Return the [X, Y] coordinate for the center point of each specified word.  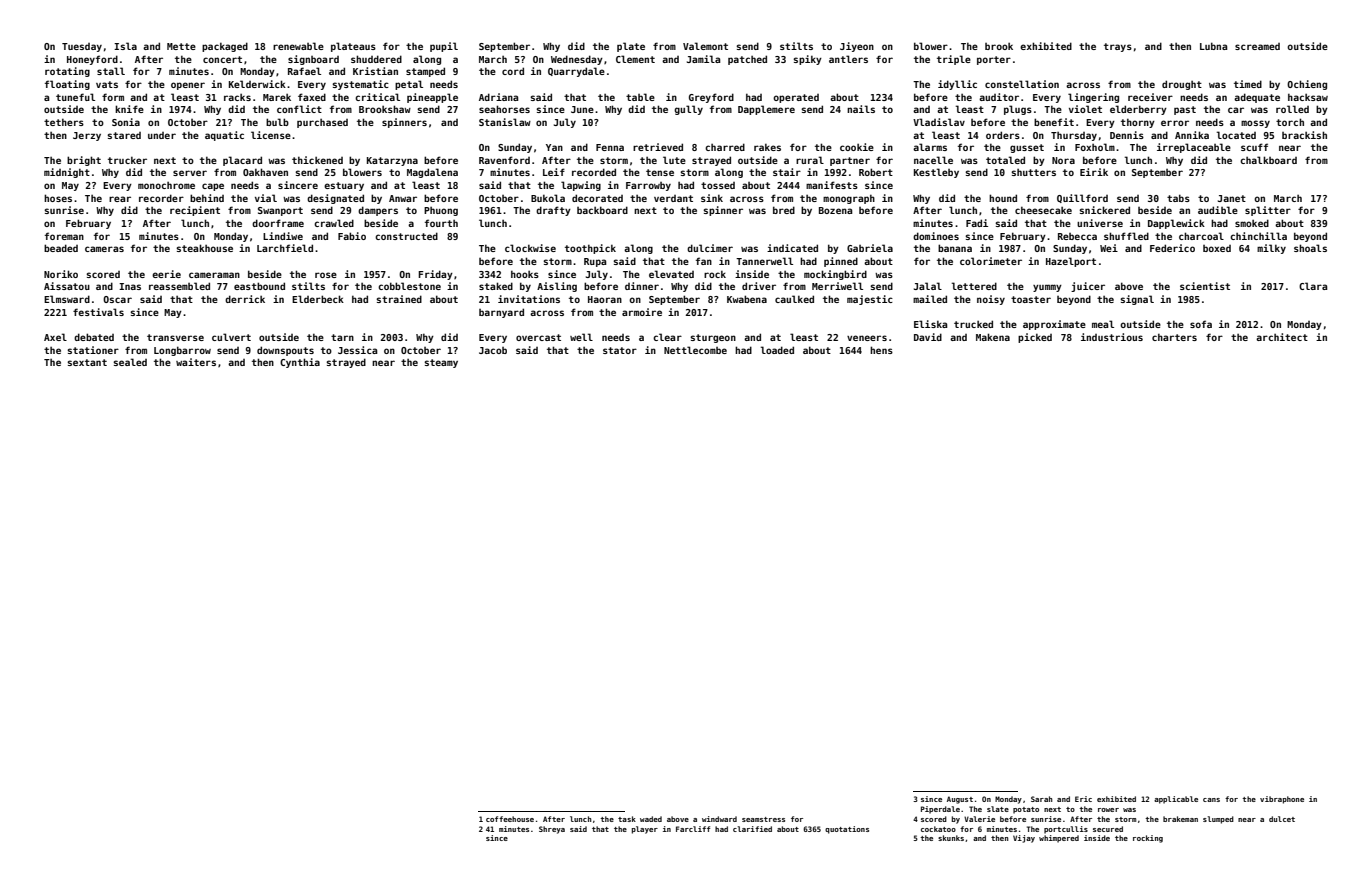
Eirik [1094, 172]
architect [1282, 337]
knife [129, 109]
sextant [87, 362]
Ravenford [504, 160]
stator [620, 350]
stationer [93, 350]
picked [1035, 338]
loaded [777, 350]
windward [719, 819]
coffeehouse [510, 819]
